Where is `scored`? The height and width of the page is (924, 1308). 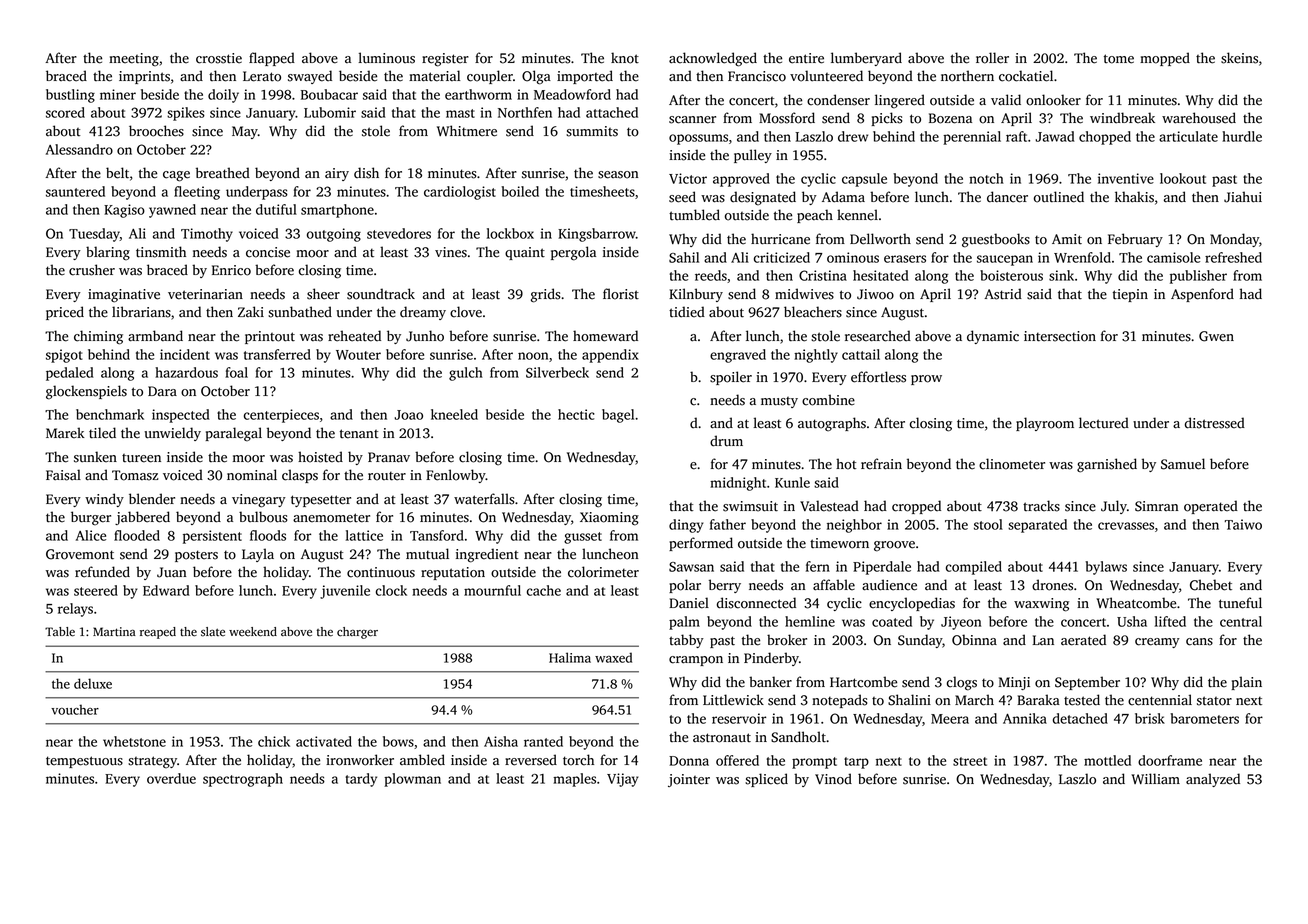 scored is located at coordinates (65, 112).
